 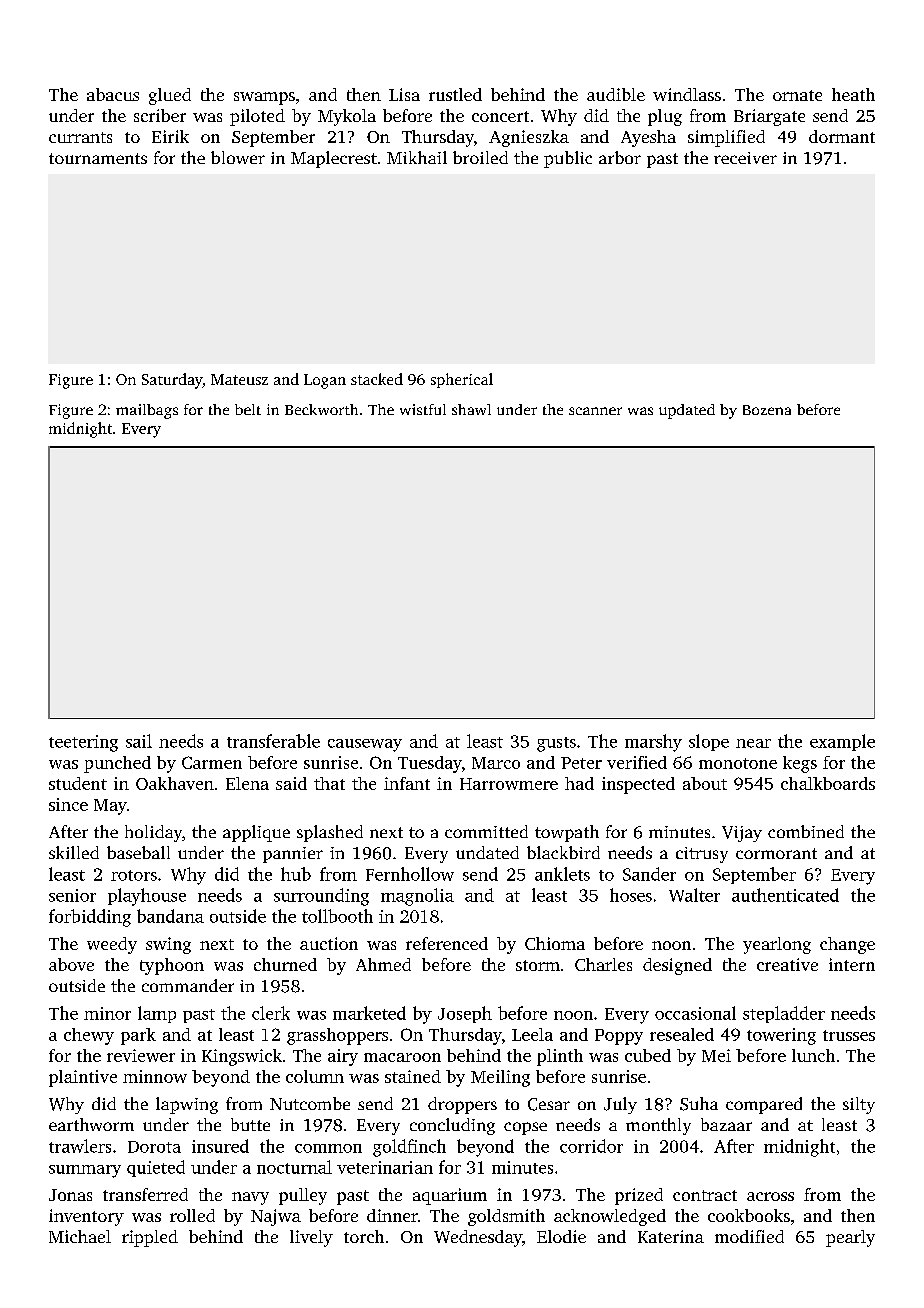 What do you see at coordinates (364, 1236) in the document?
I see `torch` at bounding box center [364, 1236].
